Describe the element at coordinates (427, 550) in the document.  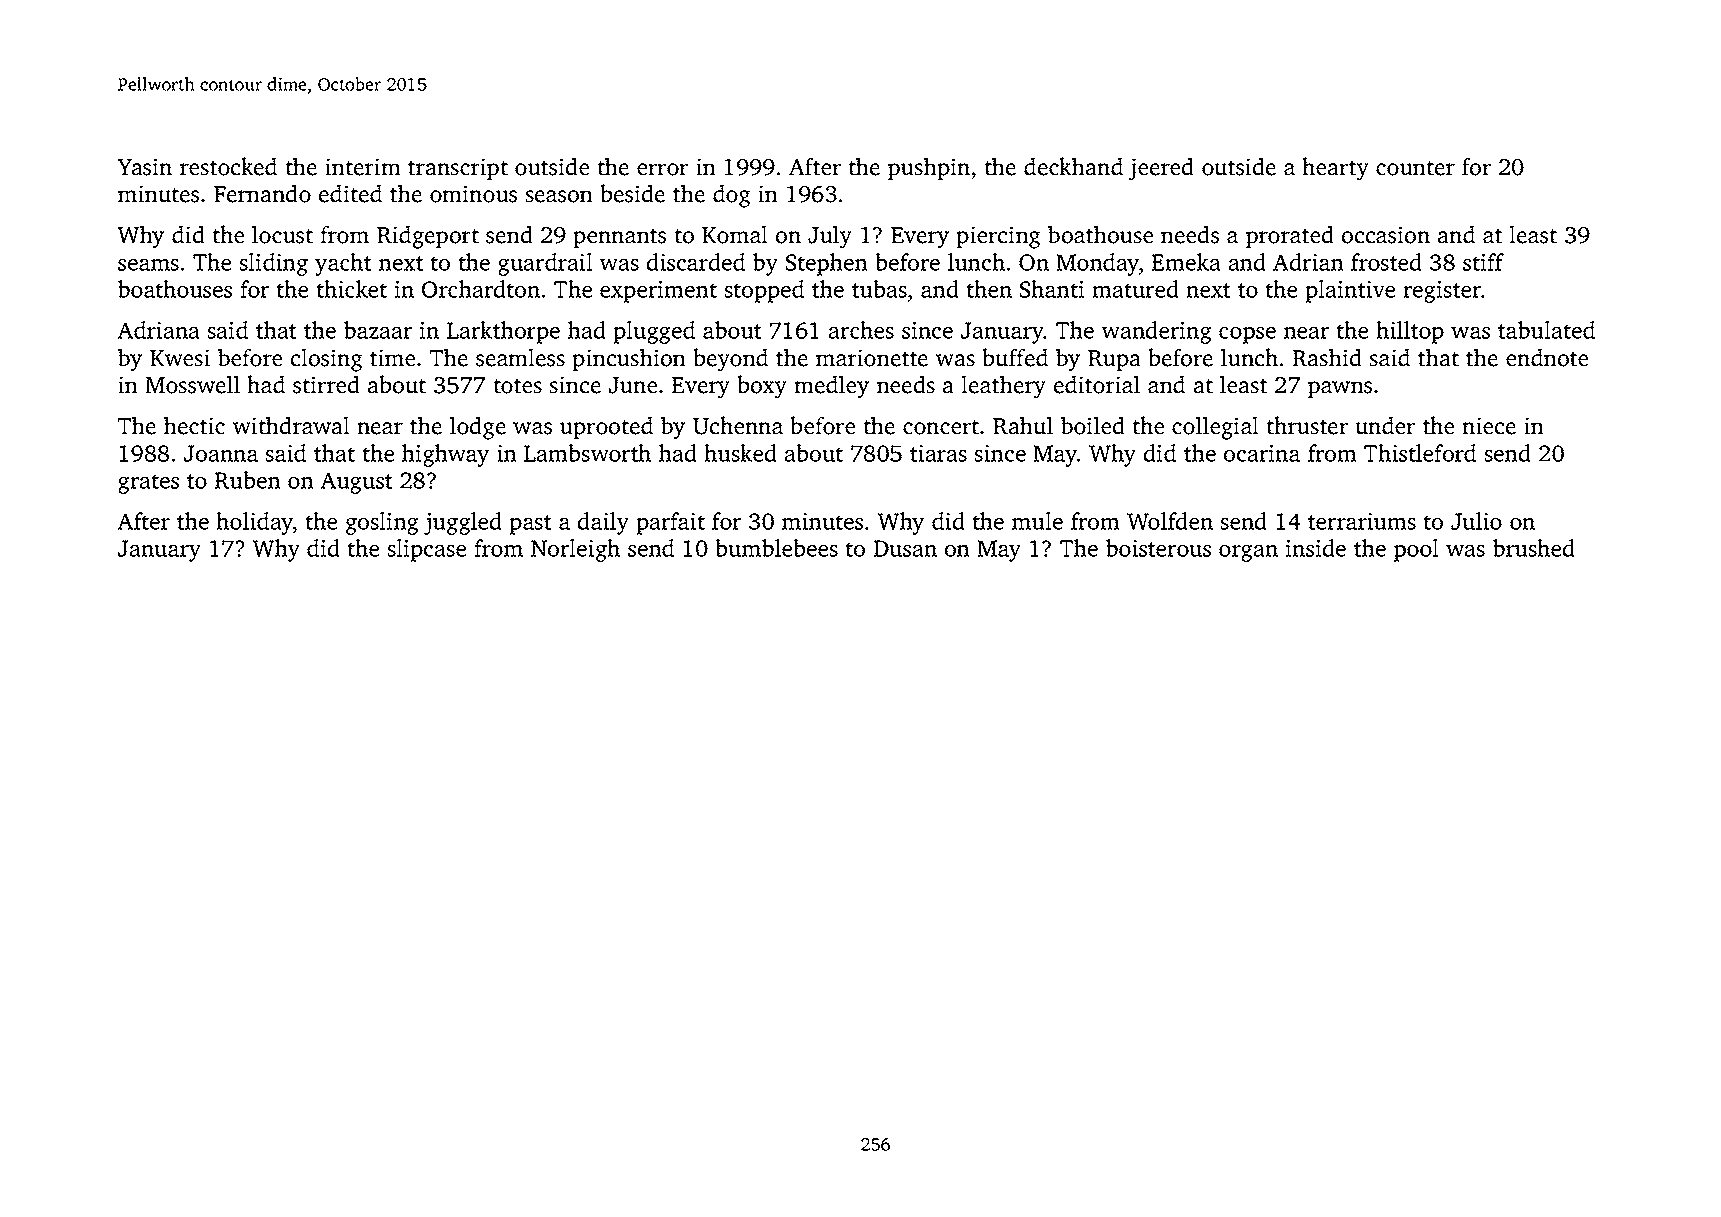
I see `slipcase` at that location.
